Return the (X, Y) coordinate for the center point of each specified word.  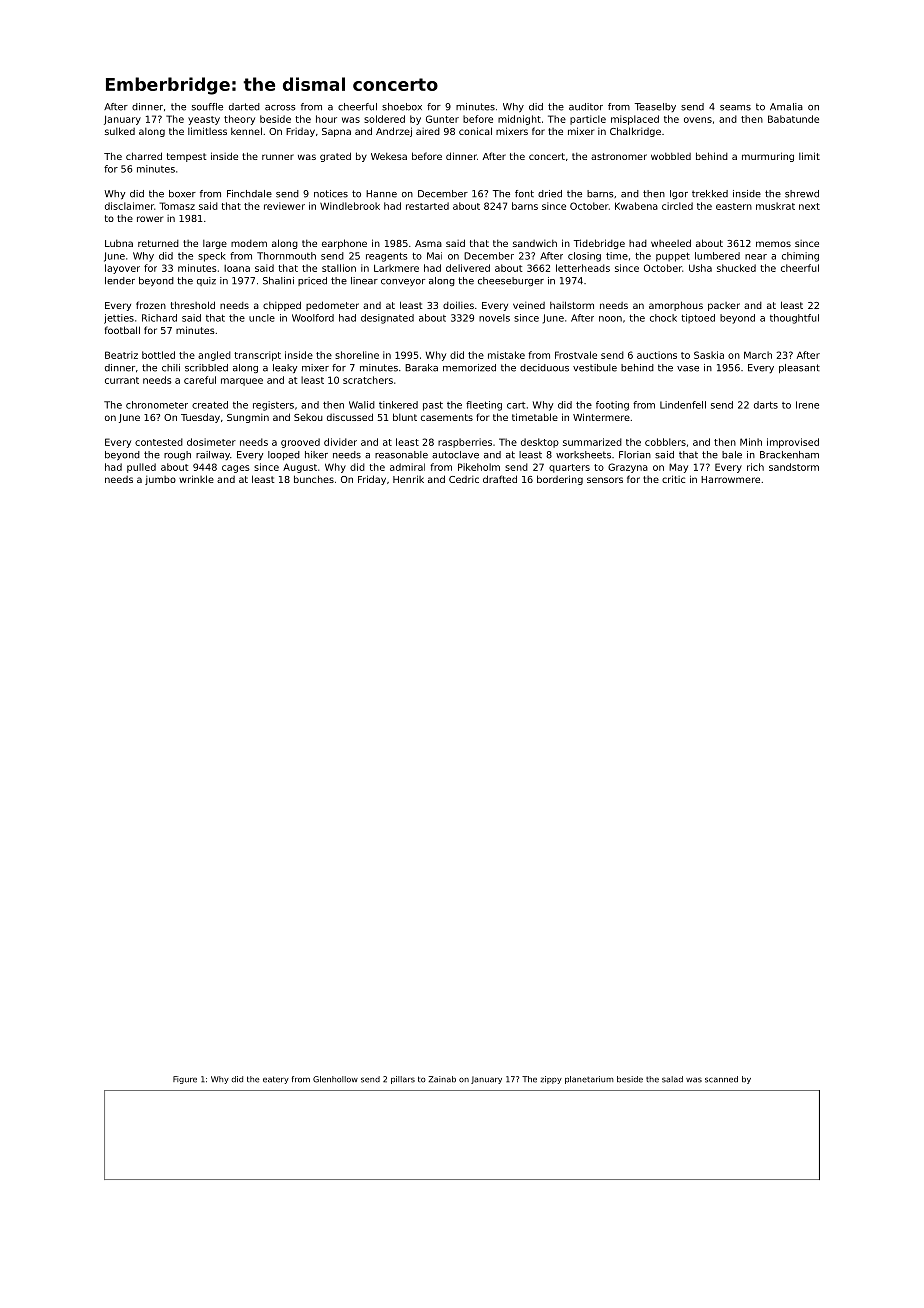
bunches (314, 479)
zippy (551, 1080)
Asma (428, 243)
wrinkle (196, 479)
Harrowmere (730, 479)
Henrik (408, 479)
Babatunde (793, 119)
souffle (207, 107)
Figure (185, 1080)
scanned (721, 1079)
